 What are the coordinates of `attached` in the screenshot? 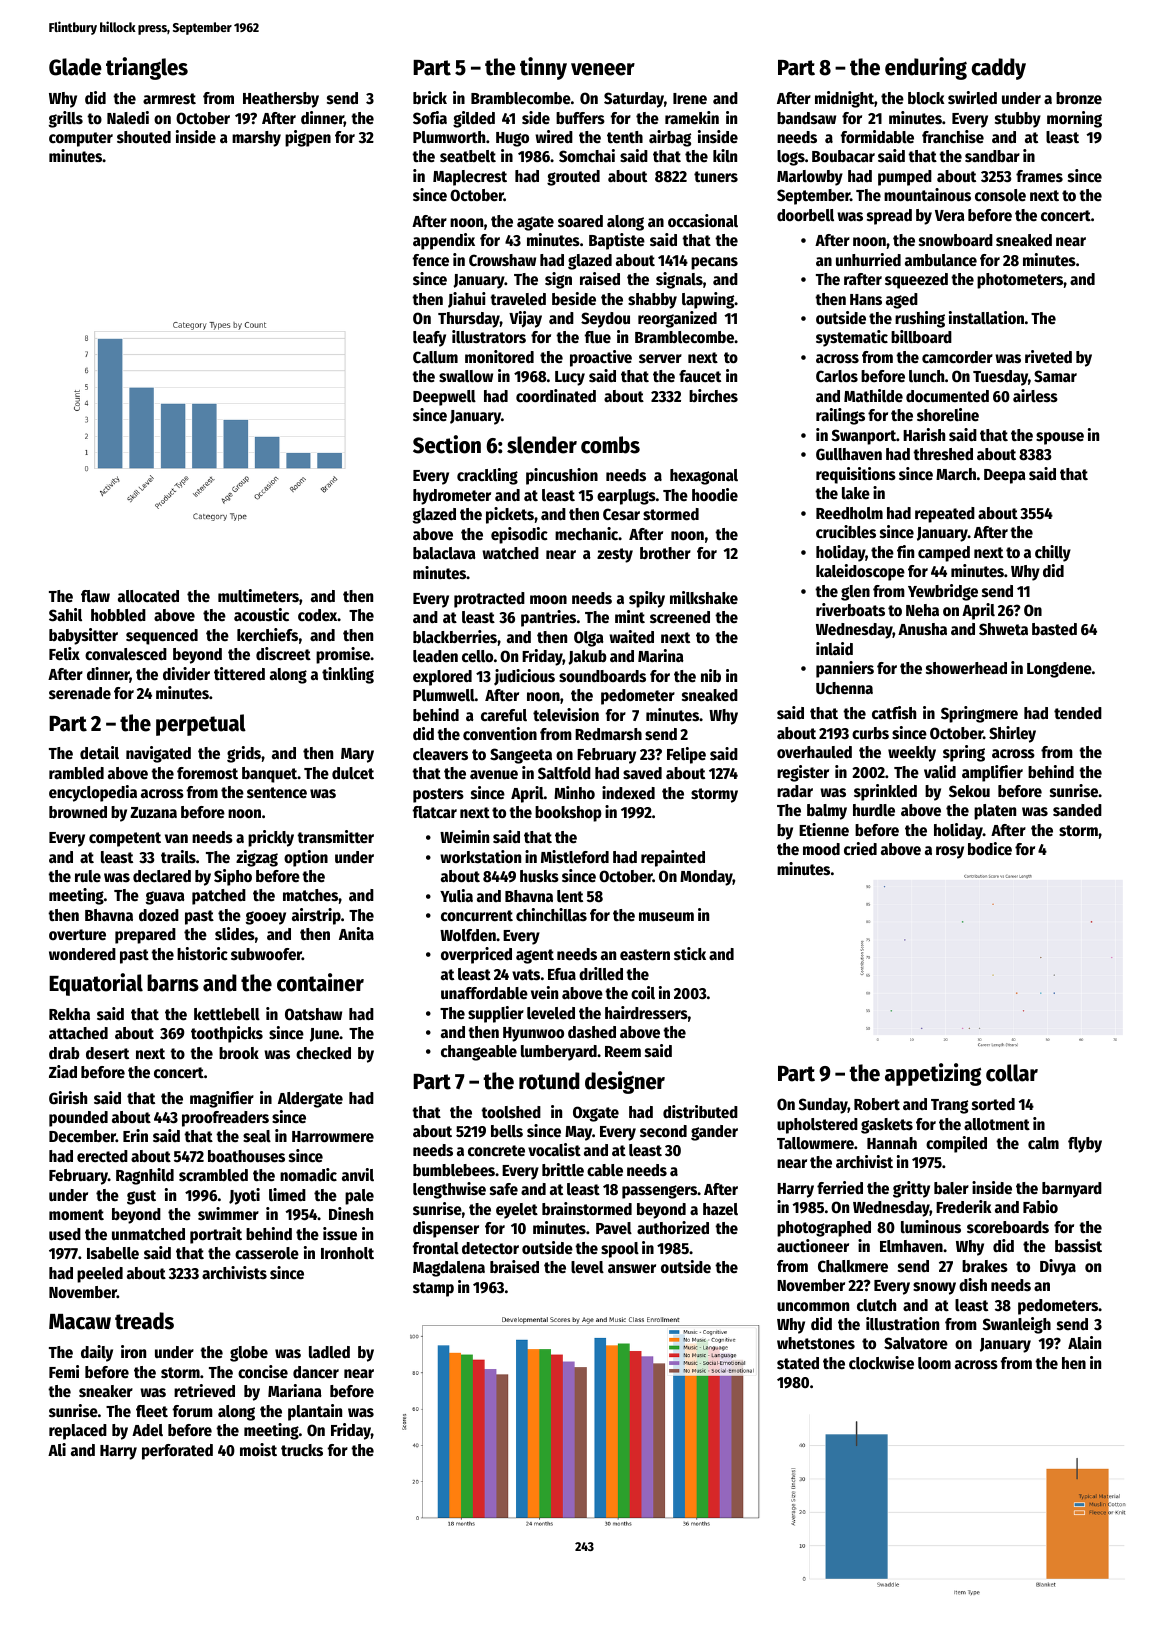 It's located at (78, 1033).
